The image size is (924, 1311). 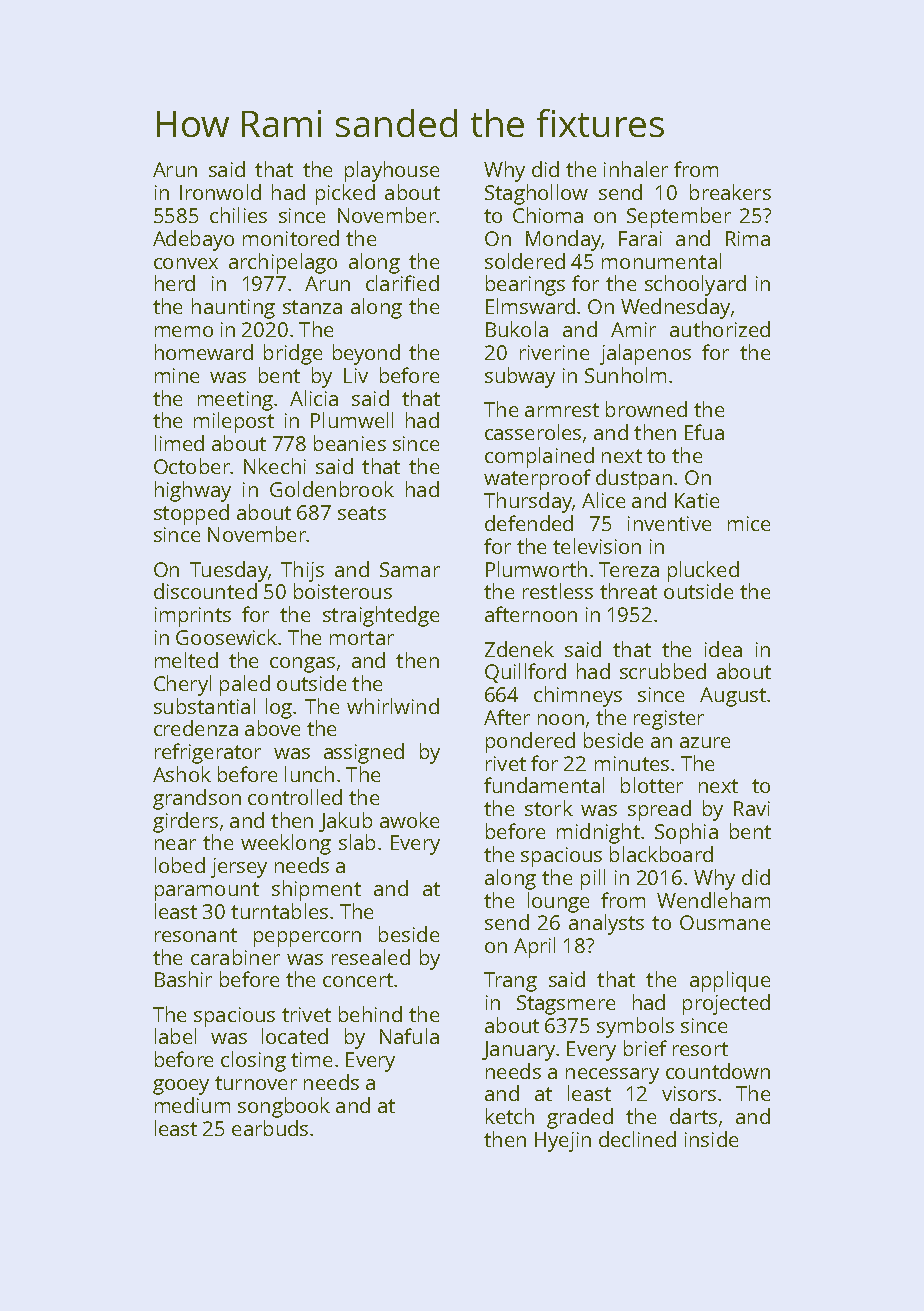 I want to click on breakers, so click(x=730, y=192).
